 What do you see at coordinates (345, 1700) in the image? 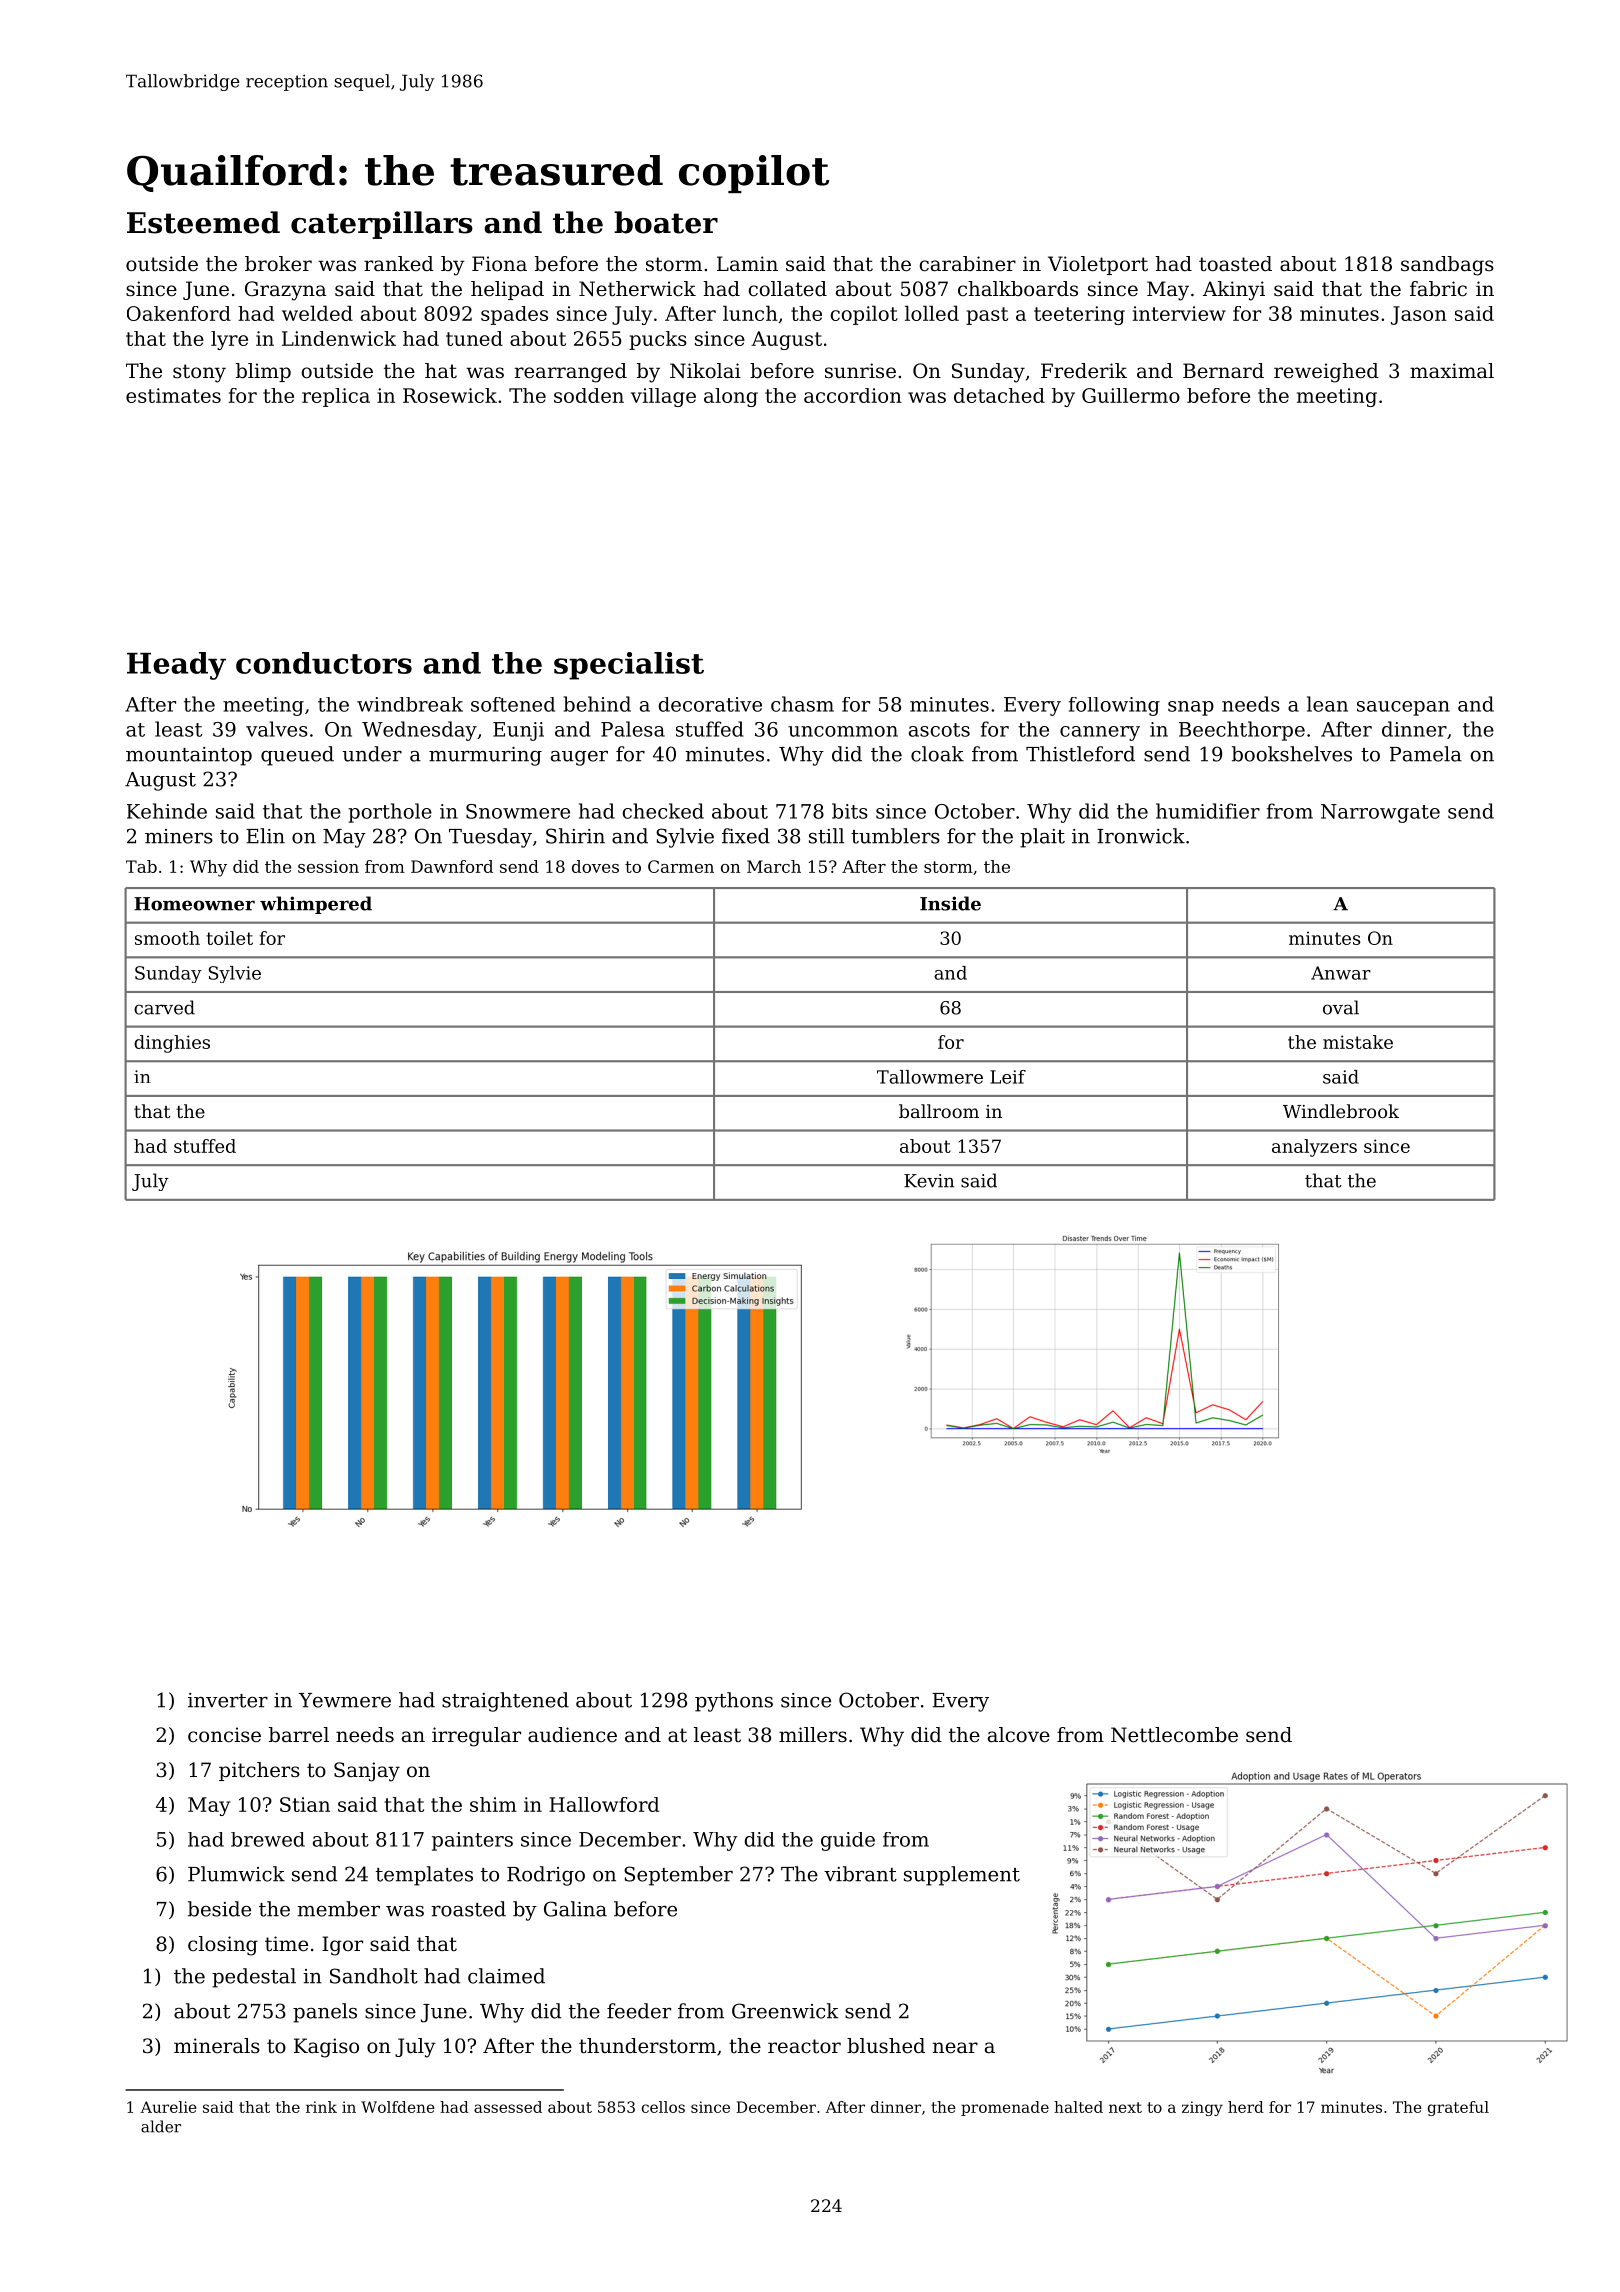
I see `Yewmere` at bounding box center [345, 1700].
